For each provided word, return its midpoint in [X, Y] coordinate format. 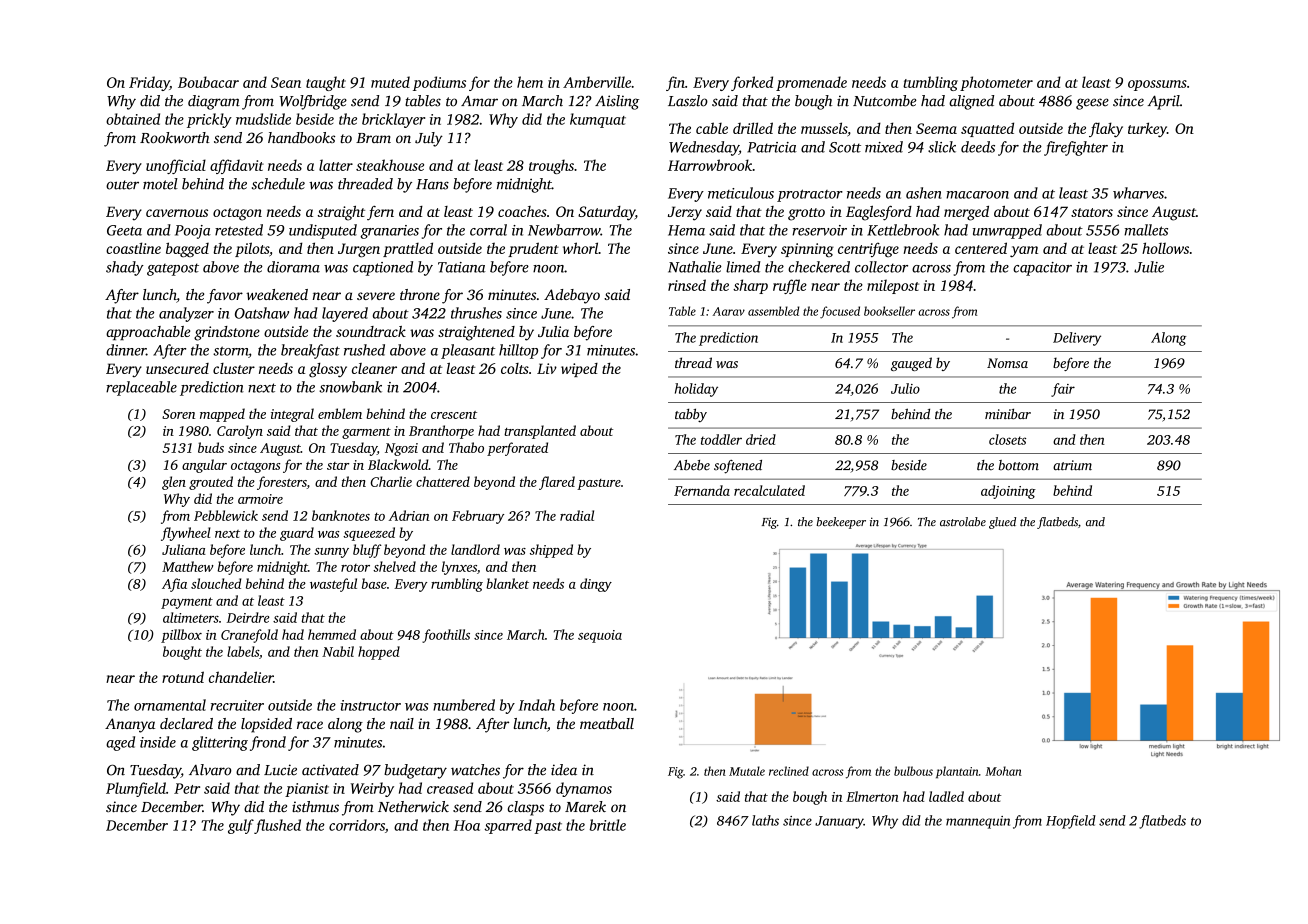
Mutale [747, 771]
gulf [241, 826]
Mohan [1003, 771]
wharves [1138, 193]
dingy [596, 585]
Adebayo [572, 296]
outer [122, 185]
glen [174, 483]
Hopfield [1071, 822]
